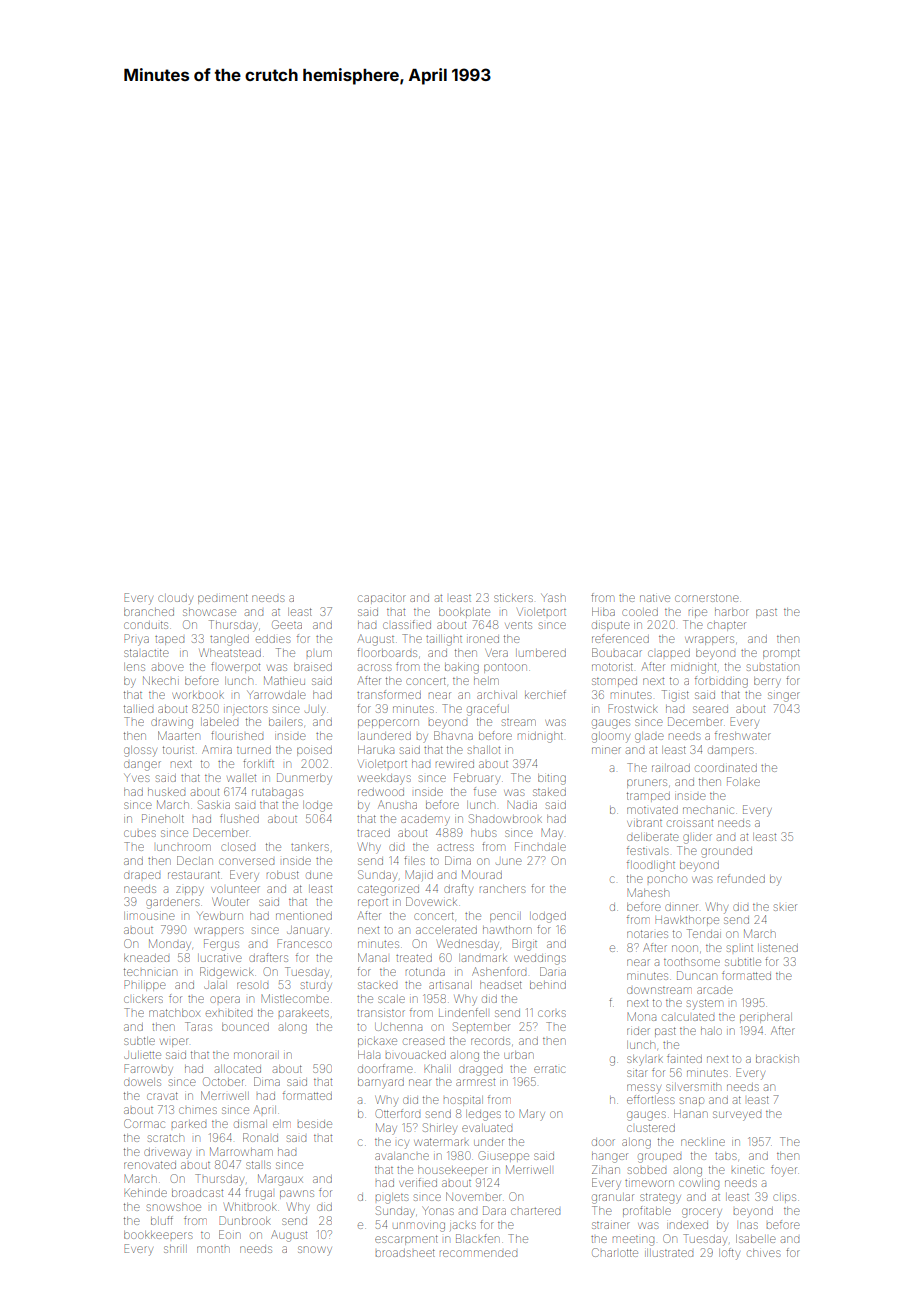 The height and width of the image is (1308, 924). I want to click on capacitor, so click(382, 598).
